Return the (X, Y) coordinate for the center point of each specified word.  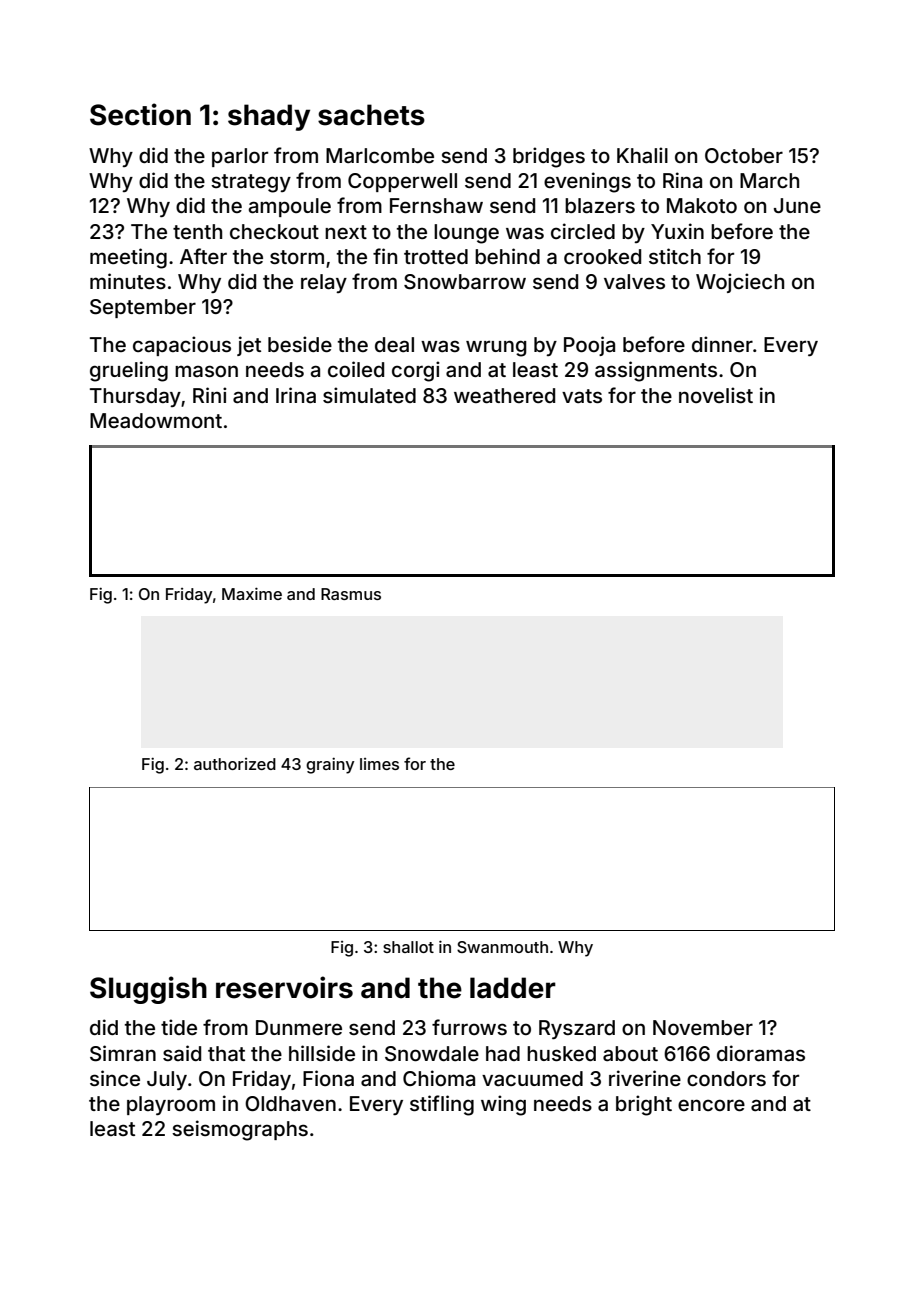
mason (206, 371)
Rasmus (351, 594)
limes (379, 764)
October (744, 155)
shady (269, 117)
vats (582, 396)
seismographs (240, 1130)
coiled (356, 369)
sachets (371, 115)
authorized (235, 764)
